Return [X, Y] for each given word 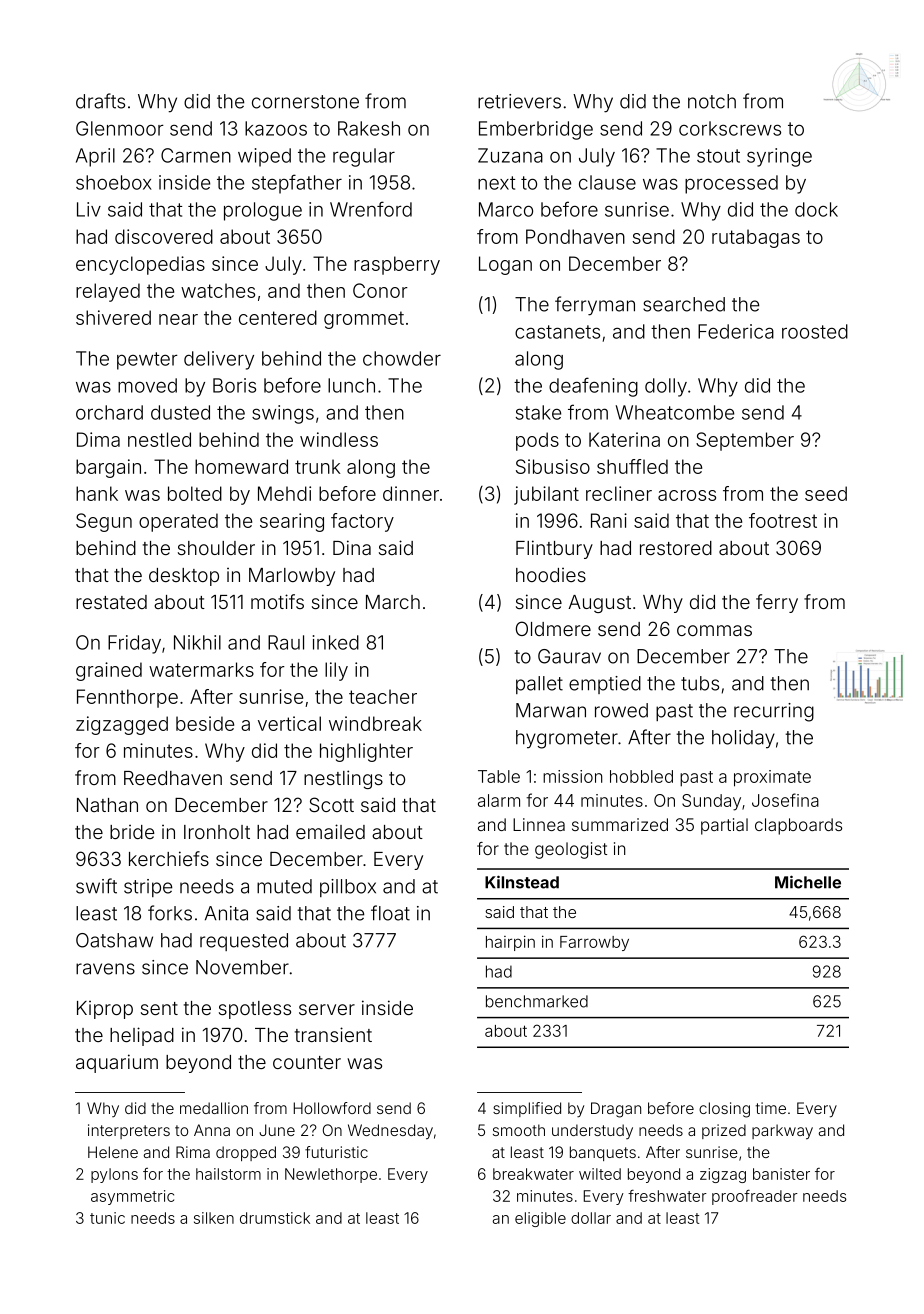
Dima [98, 439]
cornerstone [305, 102]
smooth [519, 1130]
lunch [351, 385]
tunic [107, 1218]
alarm [499, 800]
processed [731, 184]
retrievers [519, 101]
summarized [620, 824]
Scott [331, 804]
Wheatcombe [675, 412]
